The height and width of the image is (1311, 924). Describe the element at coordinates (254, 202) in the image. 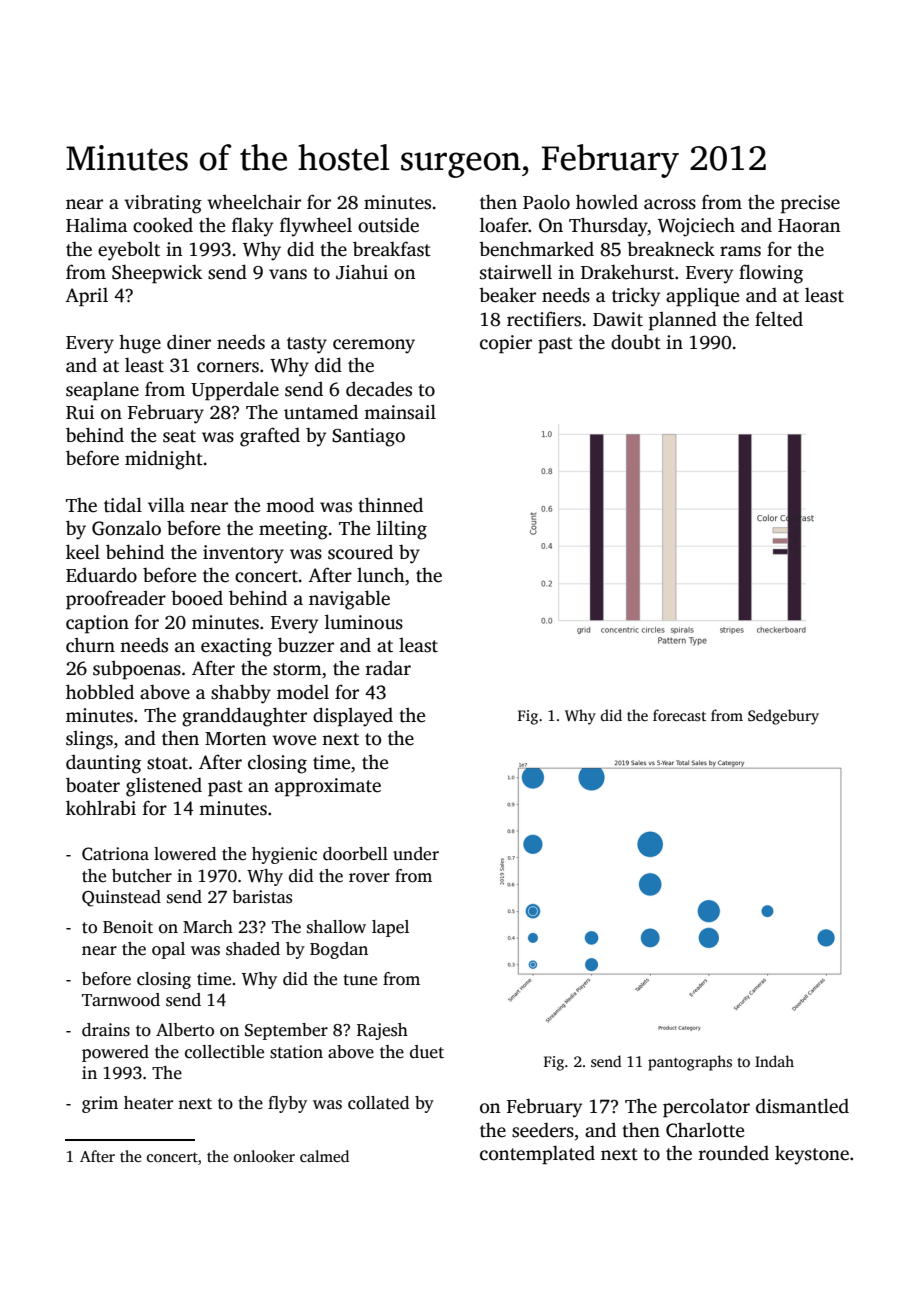

I see `wheelchair` at that location.
